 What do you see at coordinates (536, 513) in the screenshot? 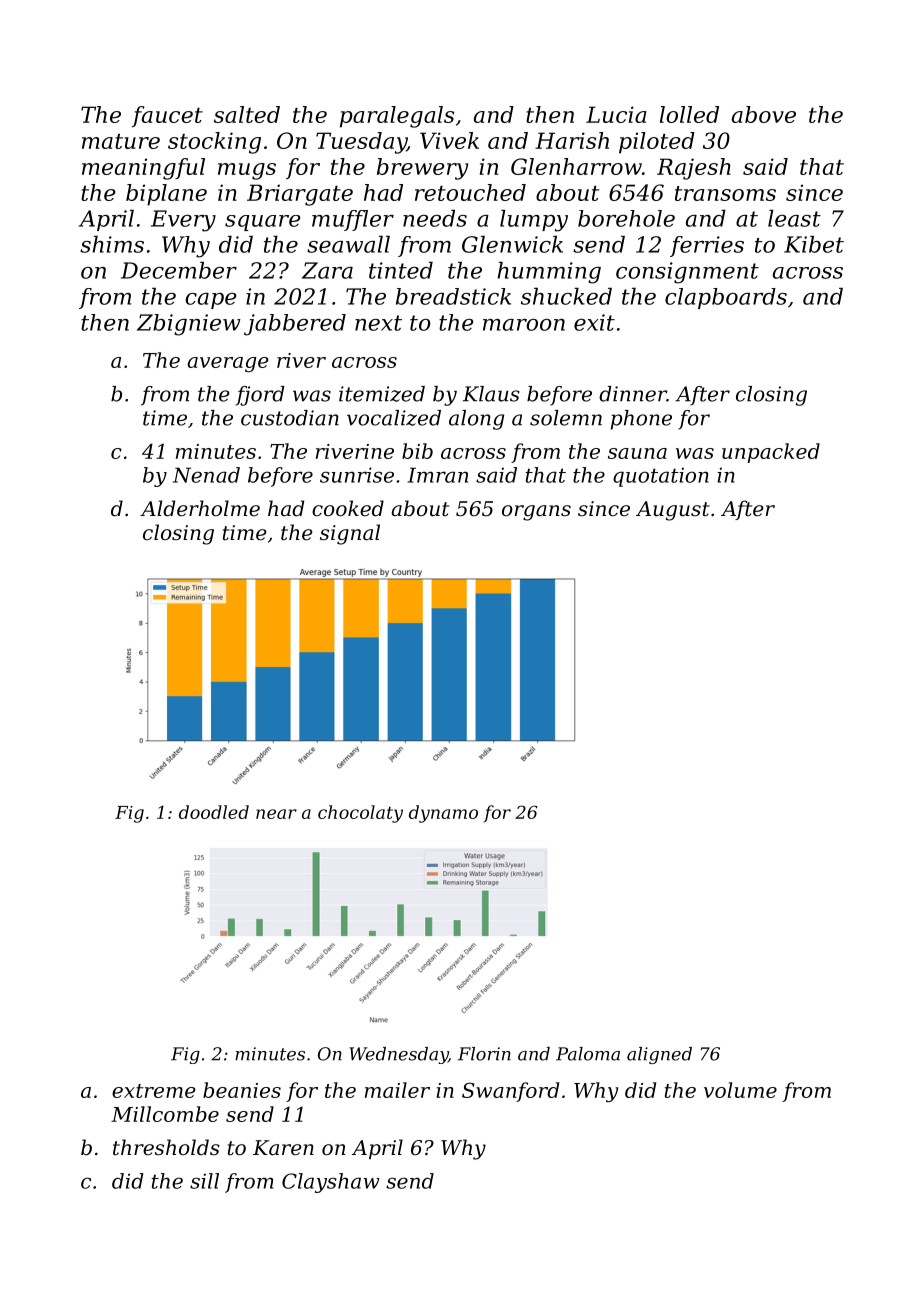
I see `organs` at bounding box center [536, 513].
